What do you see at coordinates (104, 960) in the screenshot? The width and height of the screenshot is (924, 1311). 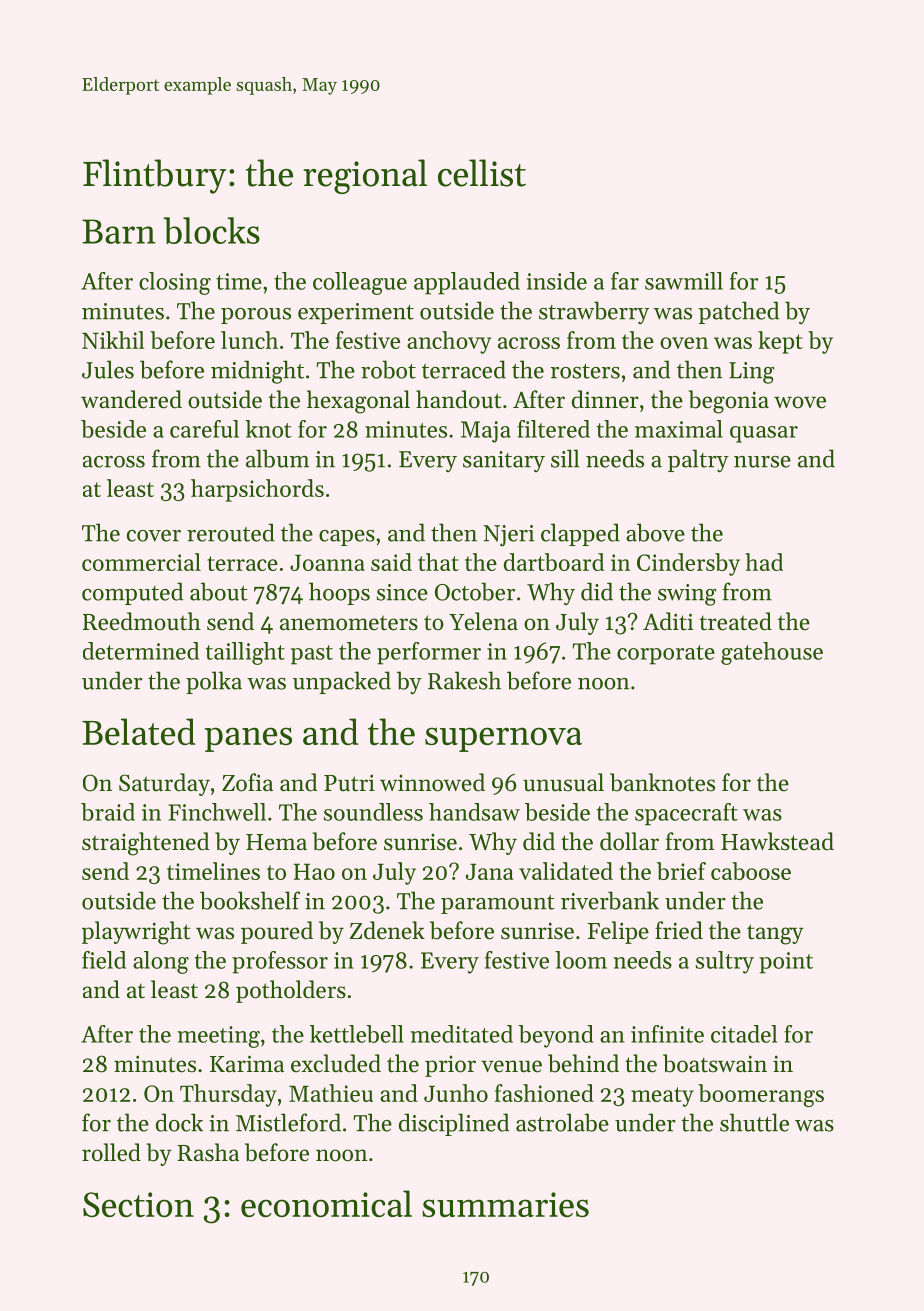 I see `field` at bounding box center [104, 960].
